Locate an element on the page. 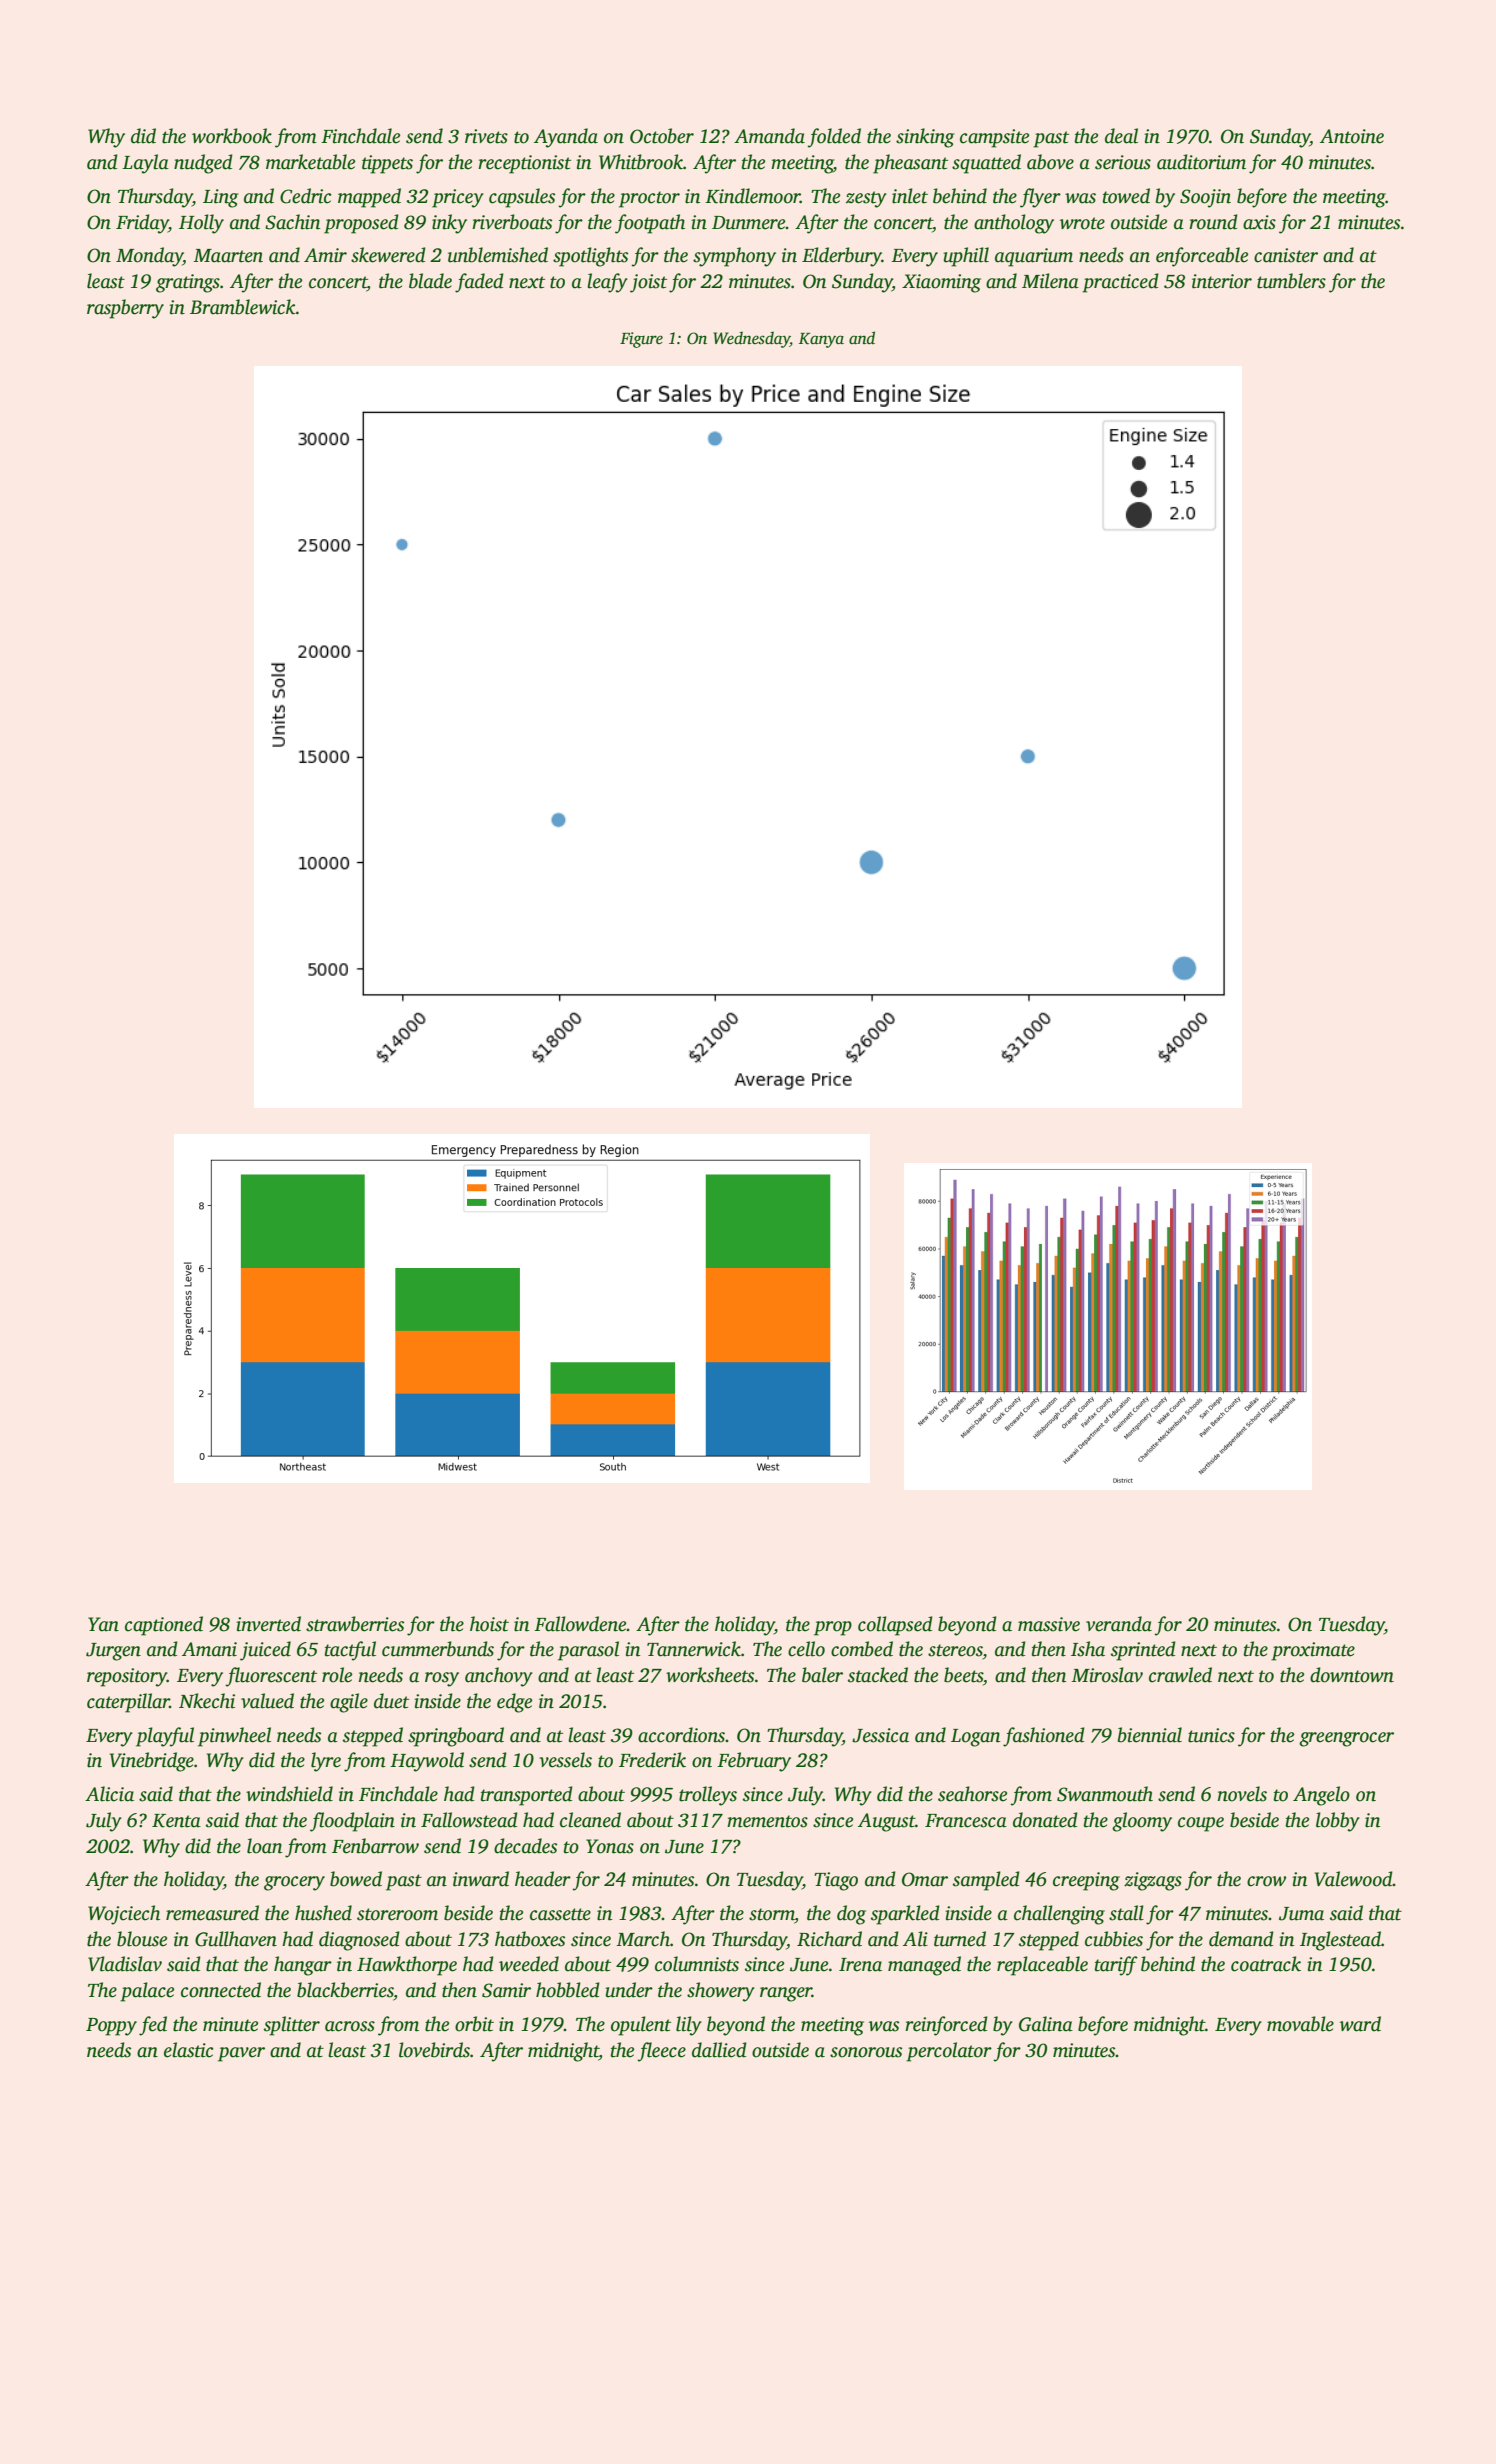  workbook is located at coordinates (232, 136).
